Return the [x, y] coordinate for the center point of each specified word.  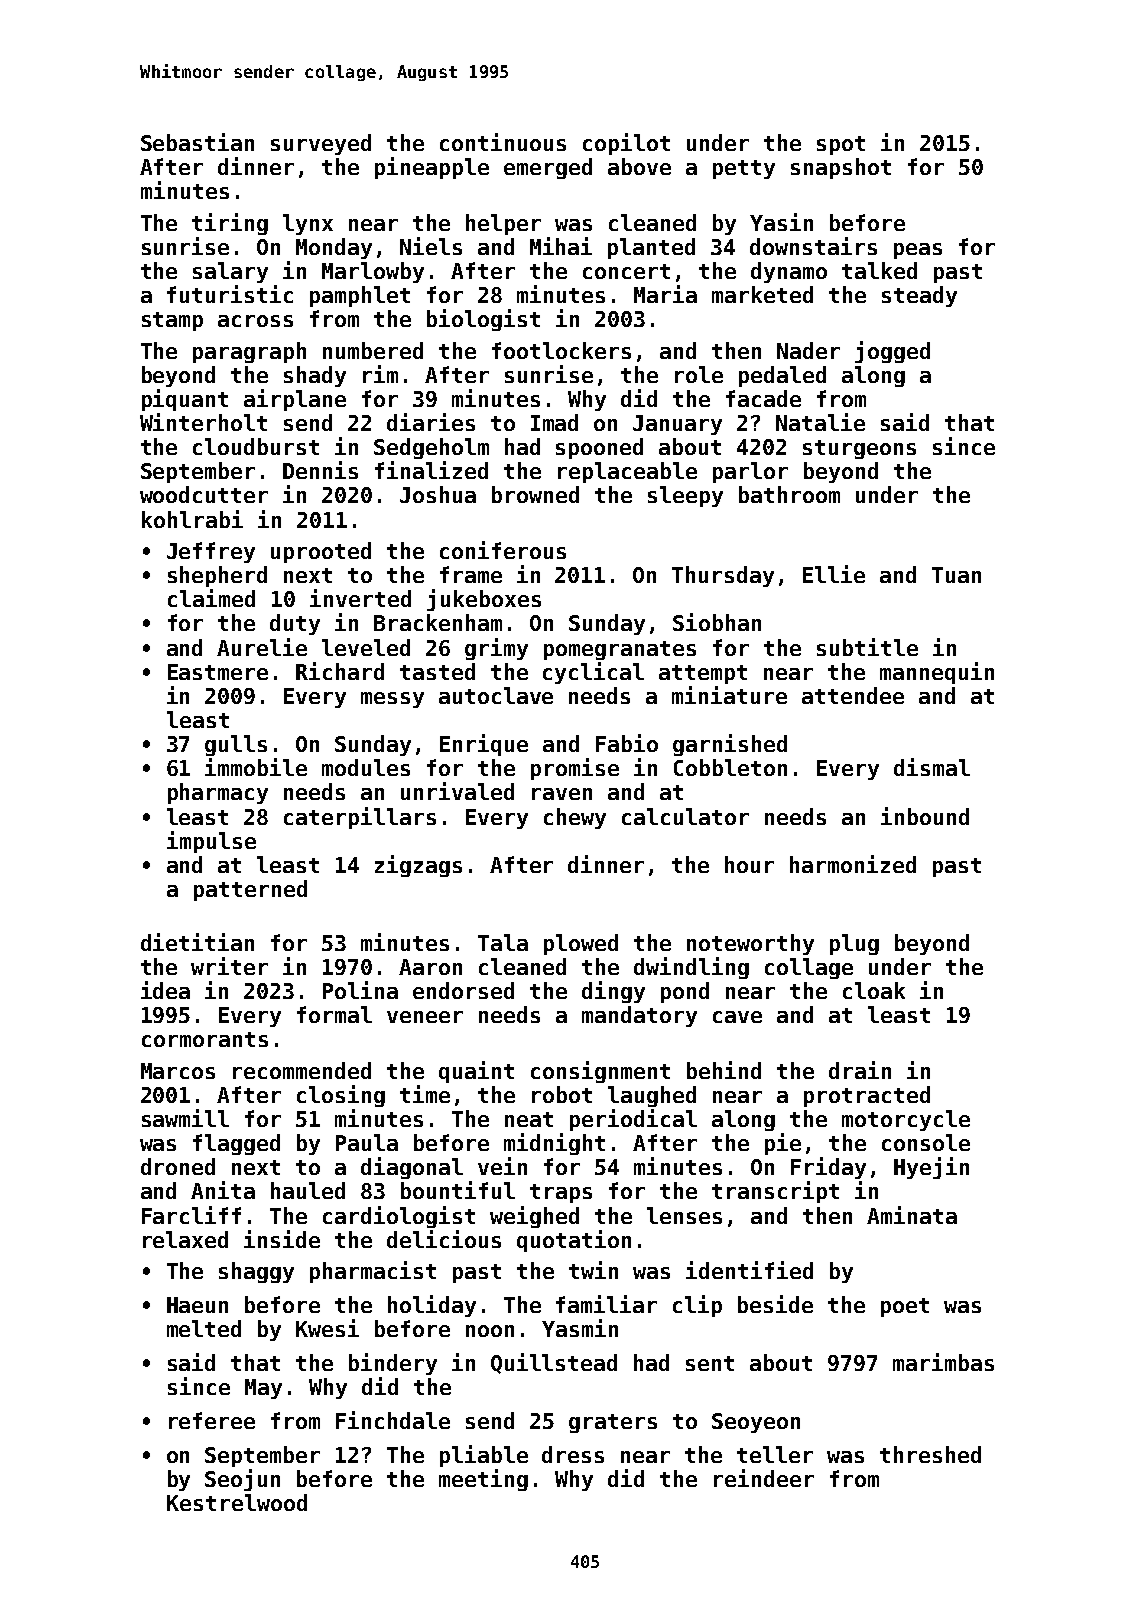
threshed [930, 1454]
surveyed [321, 144]
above [639, 166]
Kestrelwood [237, 1502]
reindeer [764, 1478]
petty [744, 169]
